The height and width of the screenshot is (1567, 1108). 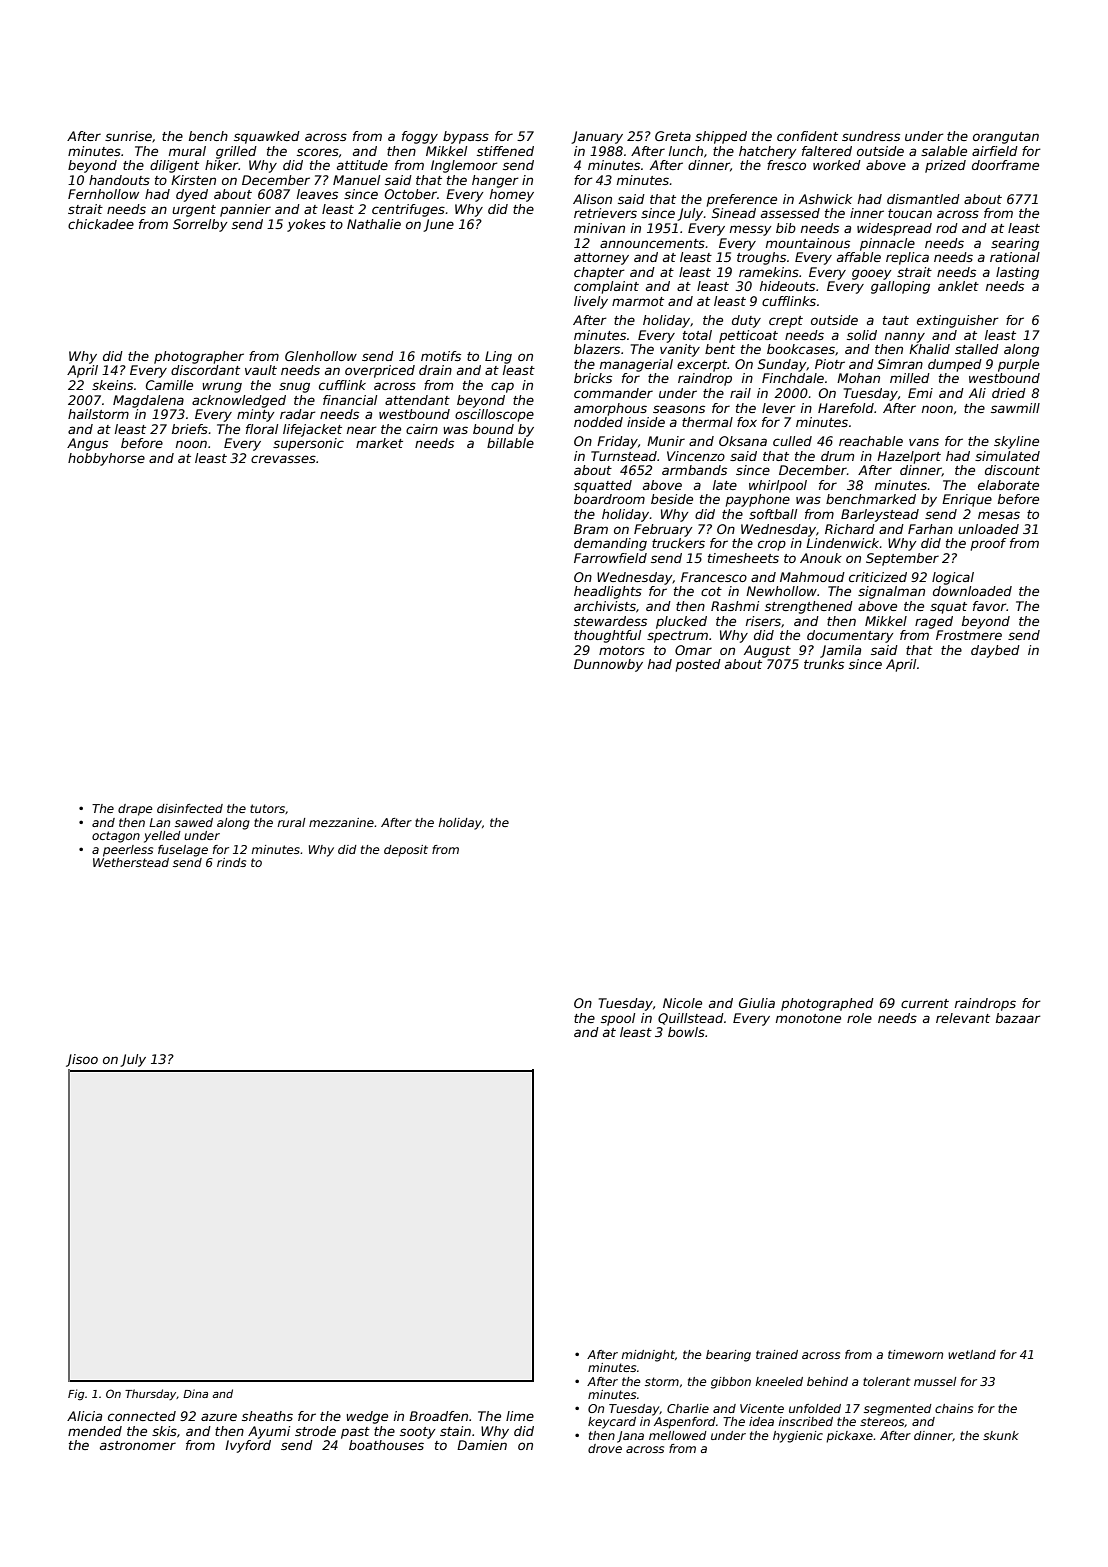 I want to click on June, so click(x=438, y=225).
